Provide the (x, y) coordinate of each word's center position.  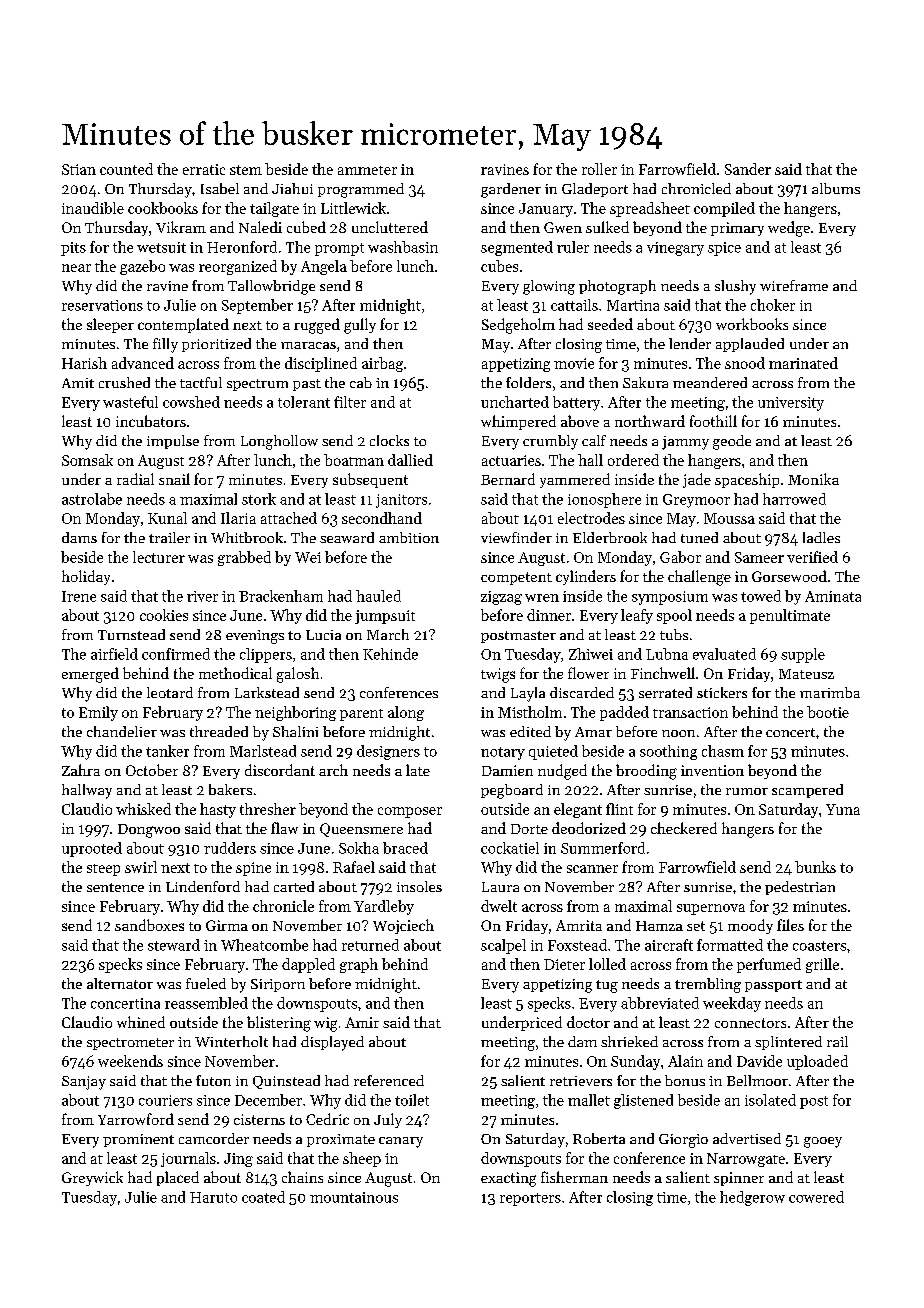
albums (836, 188)
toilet (412, 1100)
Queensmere (361, 830)
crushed (124, 382)
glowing (549, 287)
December (268, 1100)
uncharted (515, 402)
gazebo (142, 267)
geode (732, 442)
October (152, 770)
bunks (815, 867)
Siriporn (278, 985)
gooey (823, 1142)
